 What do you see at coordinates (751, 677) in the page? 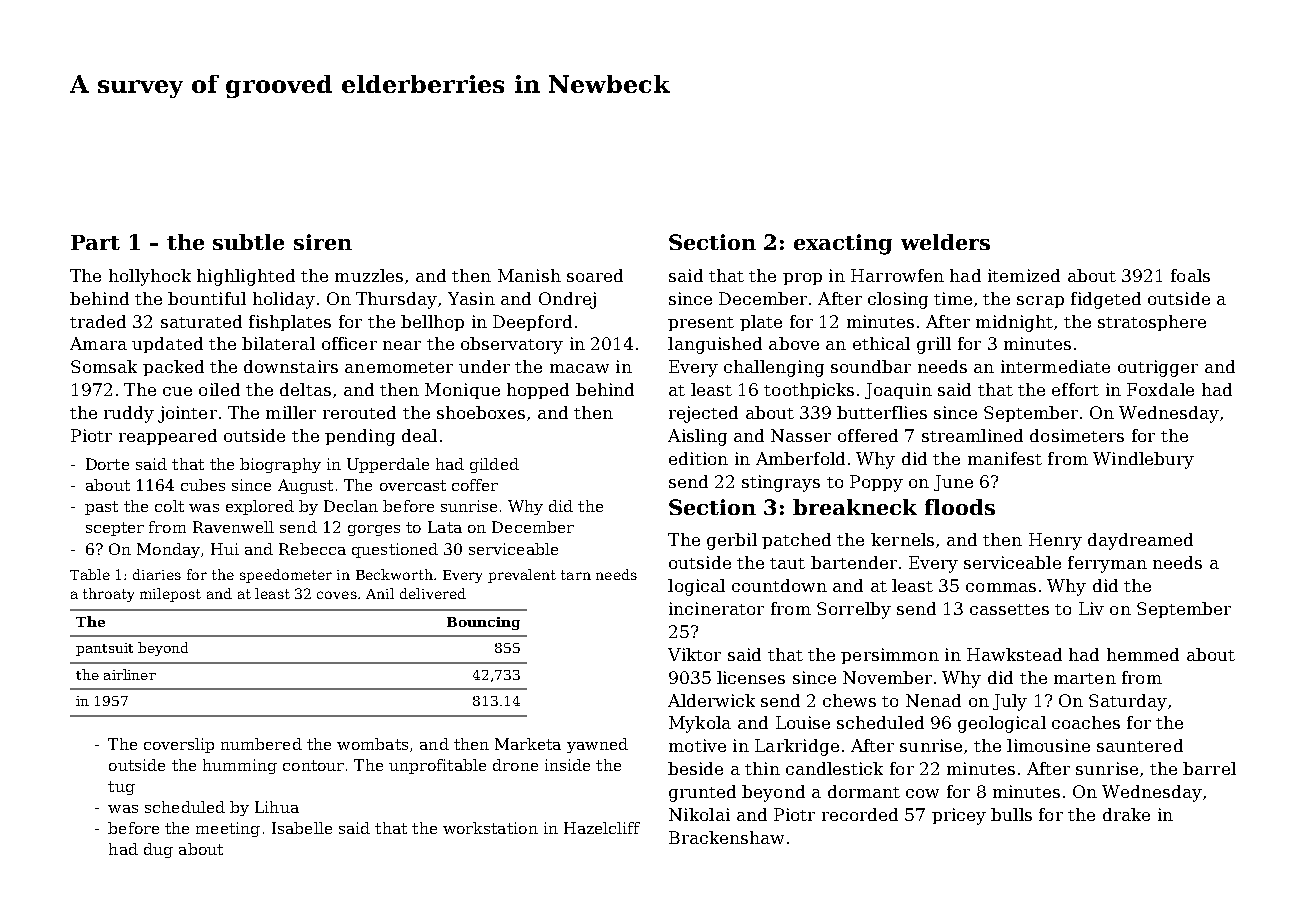
I see `licenses` at bounding box center [751, 677].
